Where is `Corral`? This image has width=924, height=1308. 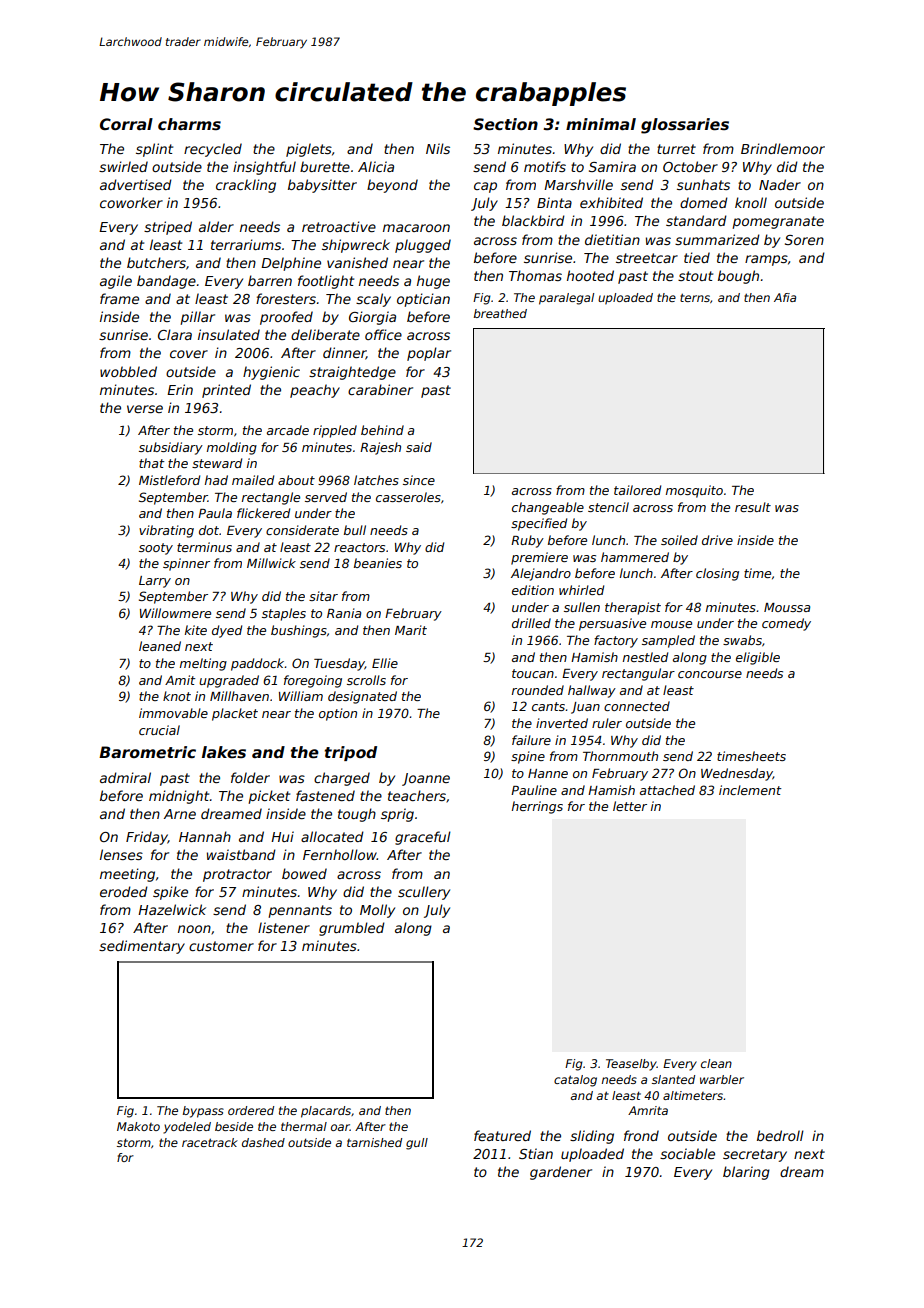
Corral is located at coordinates (126, 124).
